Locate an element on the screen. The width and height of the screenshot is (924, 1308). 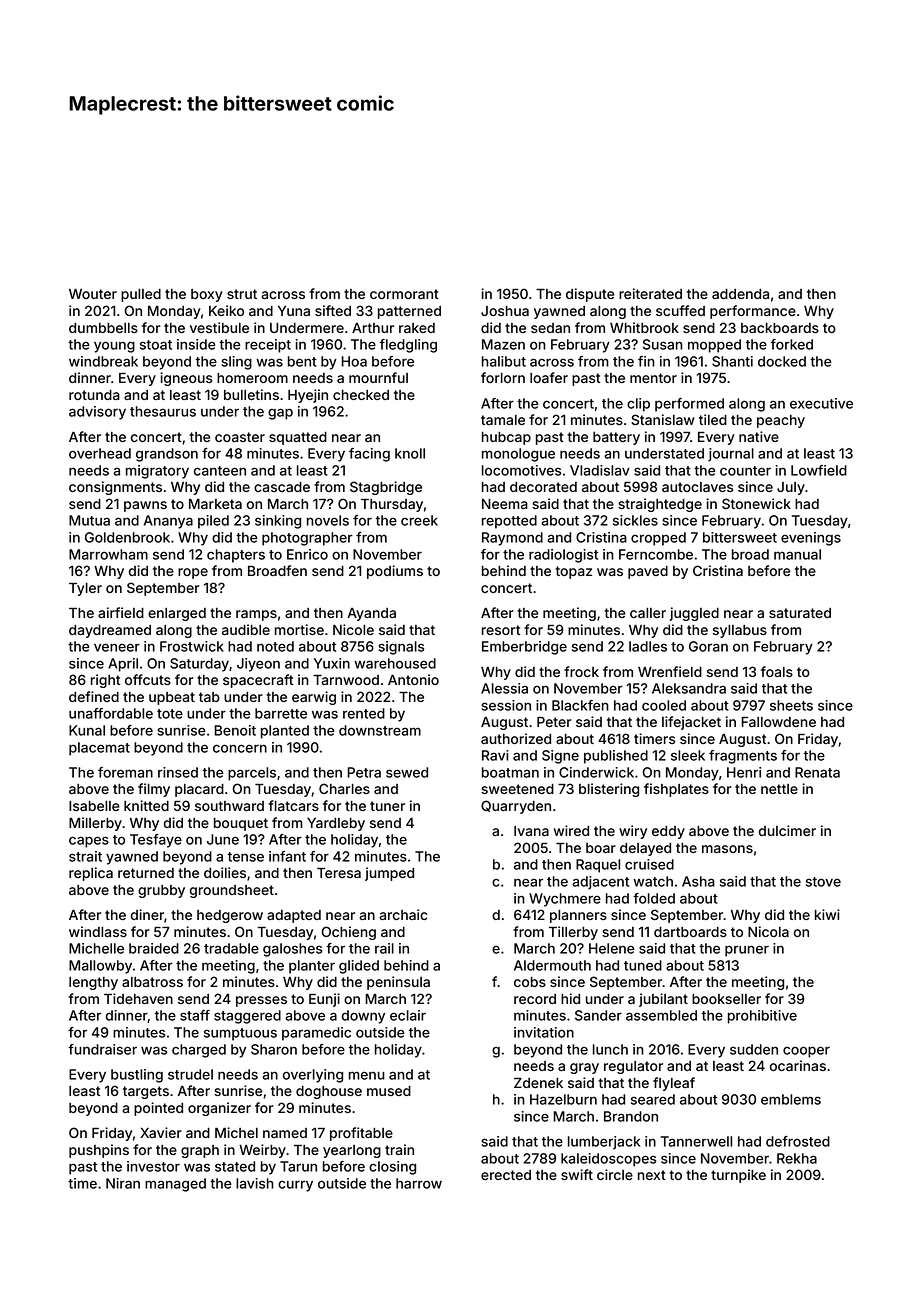
addenda is located at coordinates (740, 294).
